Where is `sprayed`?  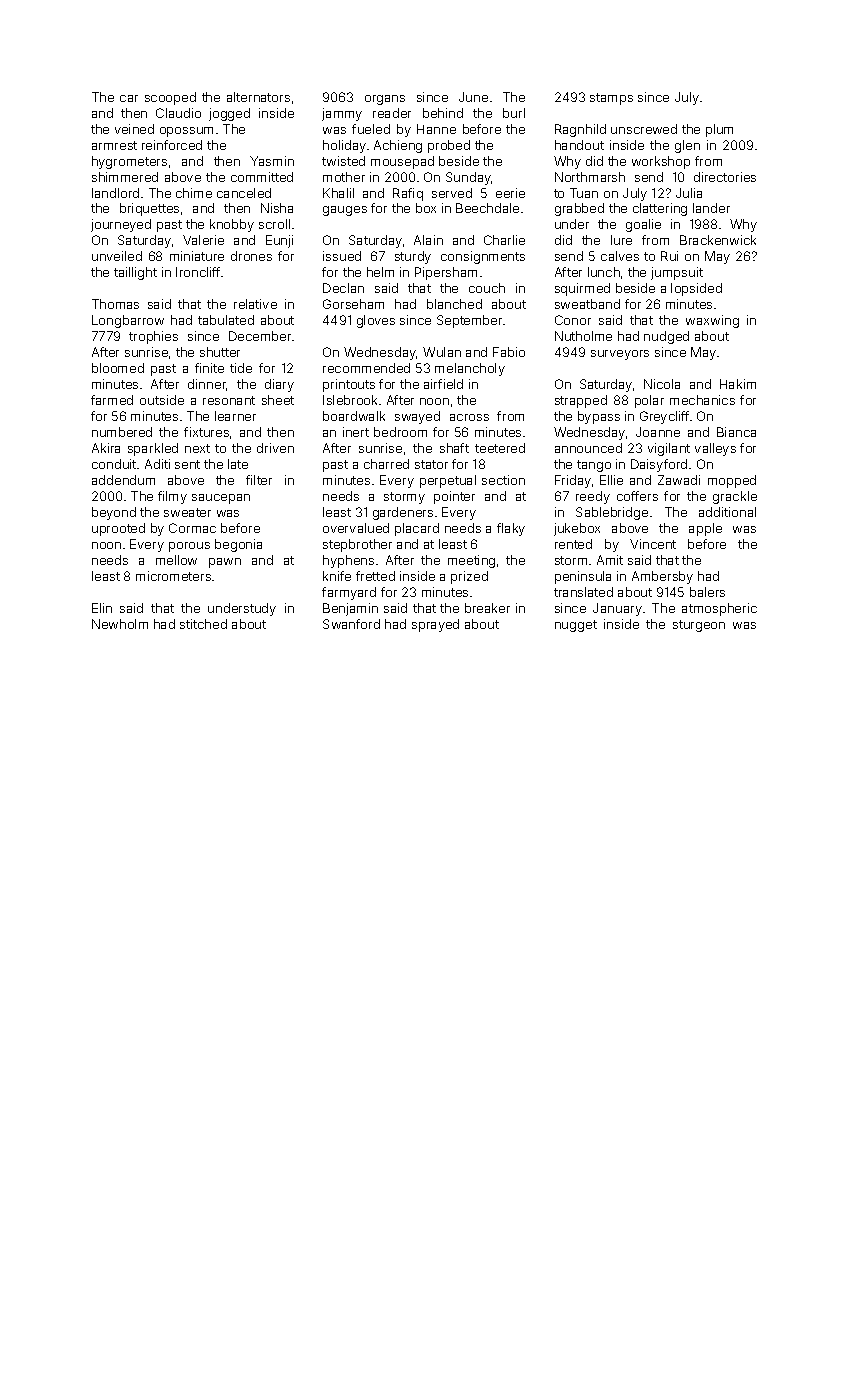
sprayed is located at coordinates (435, 625).
